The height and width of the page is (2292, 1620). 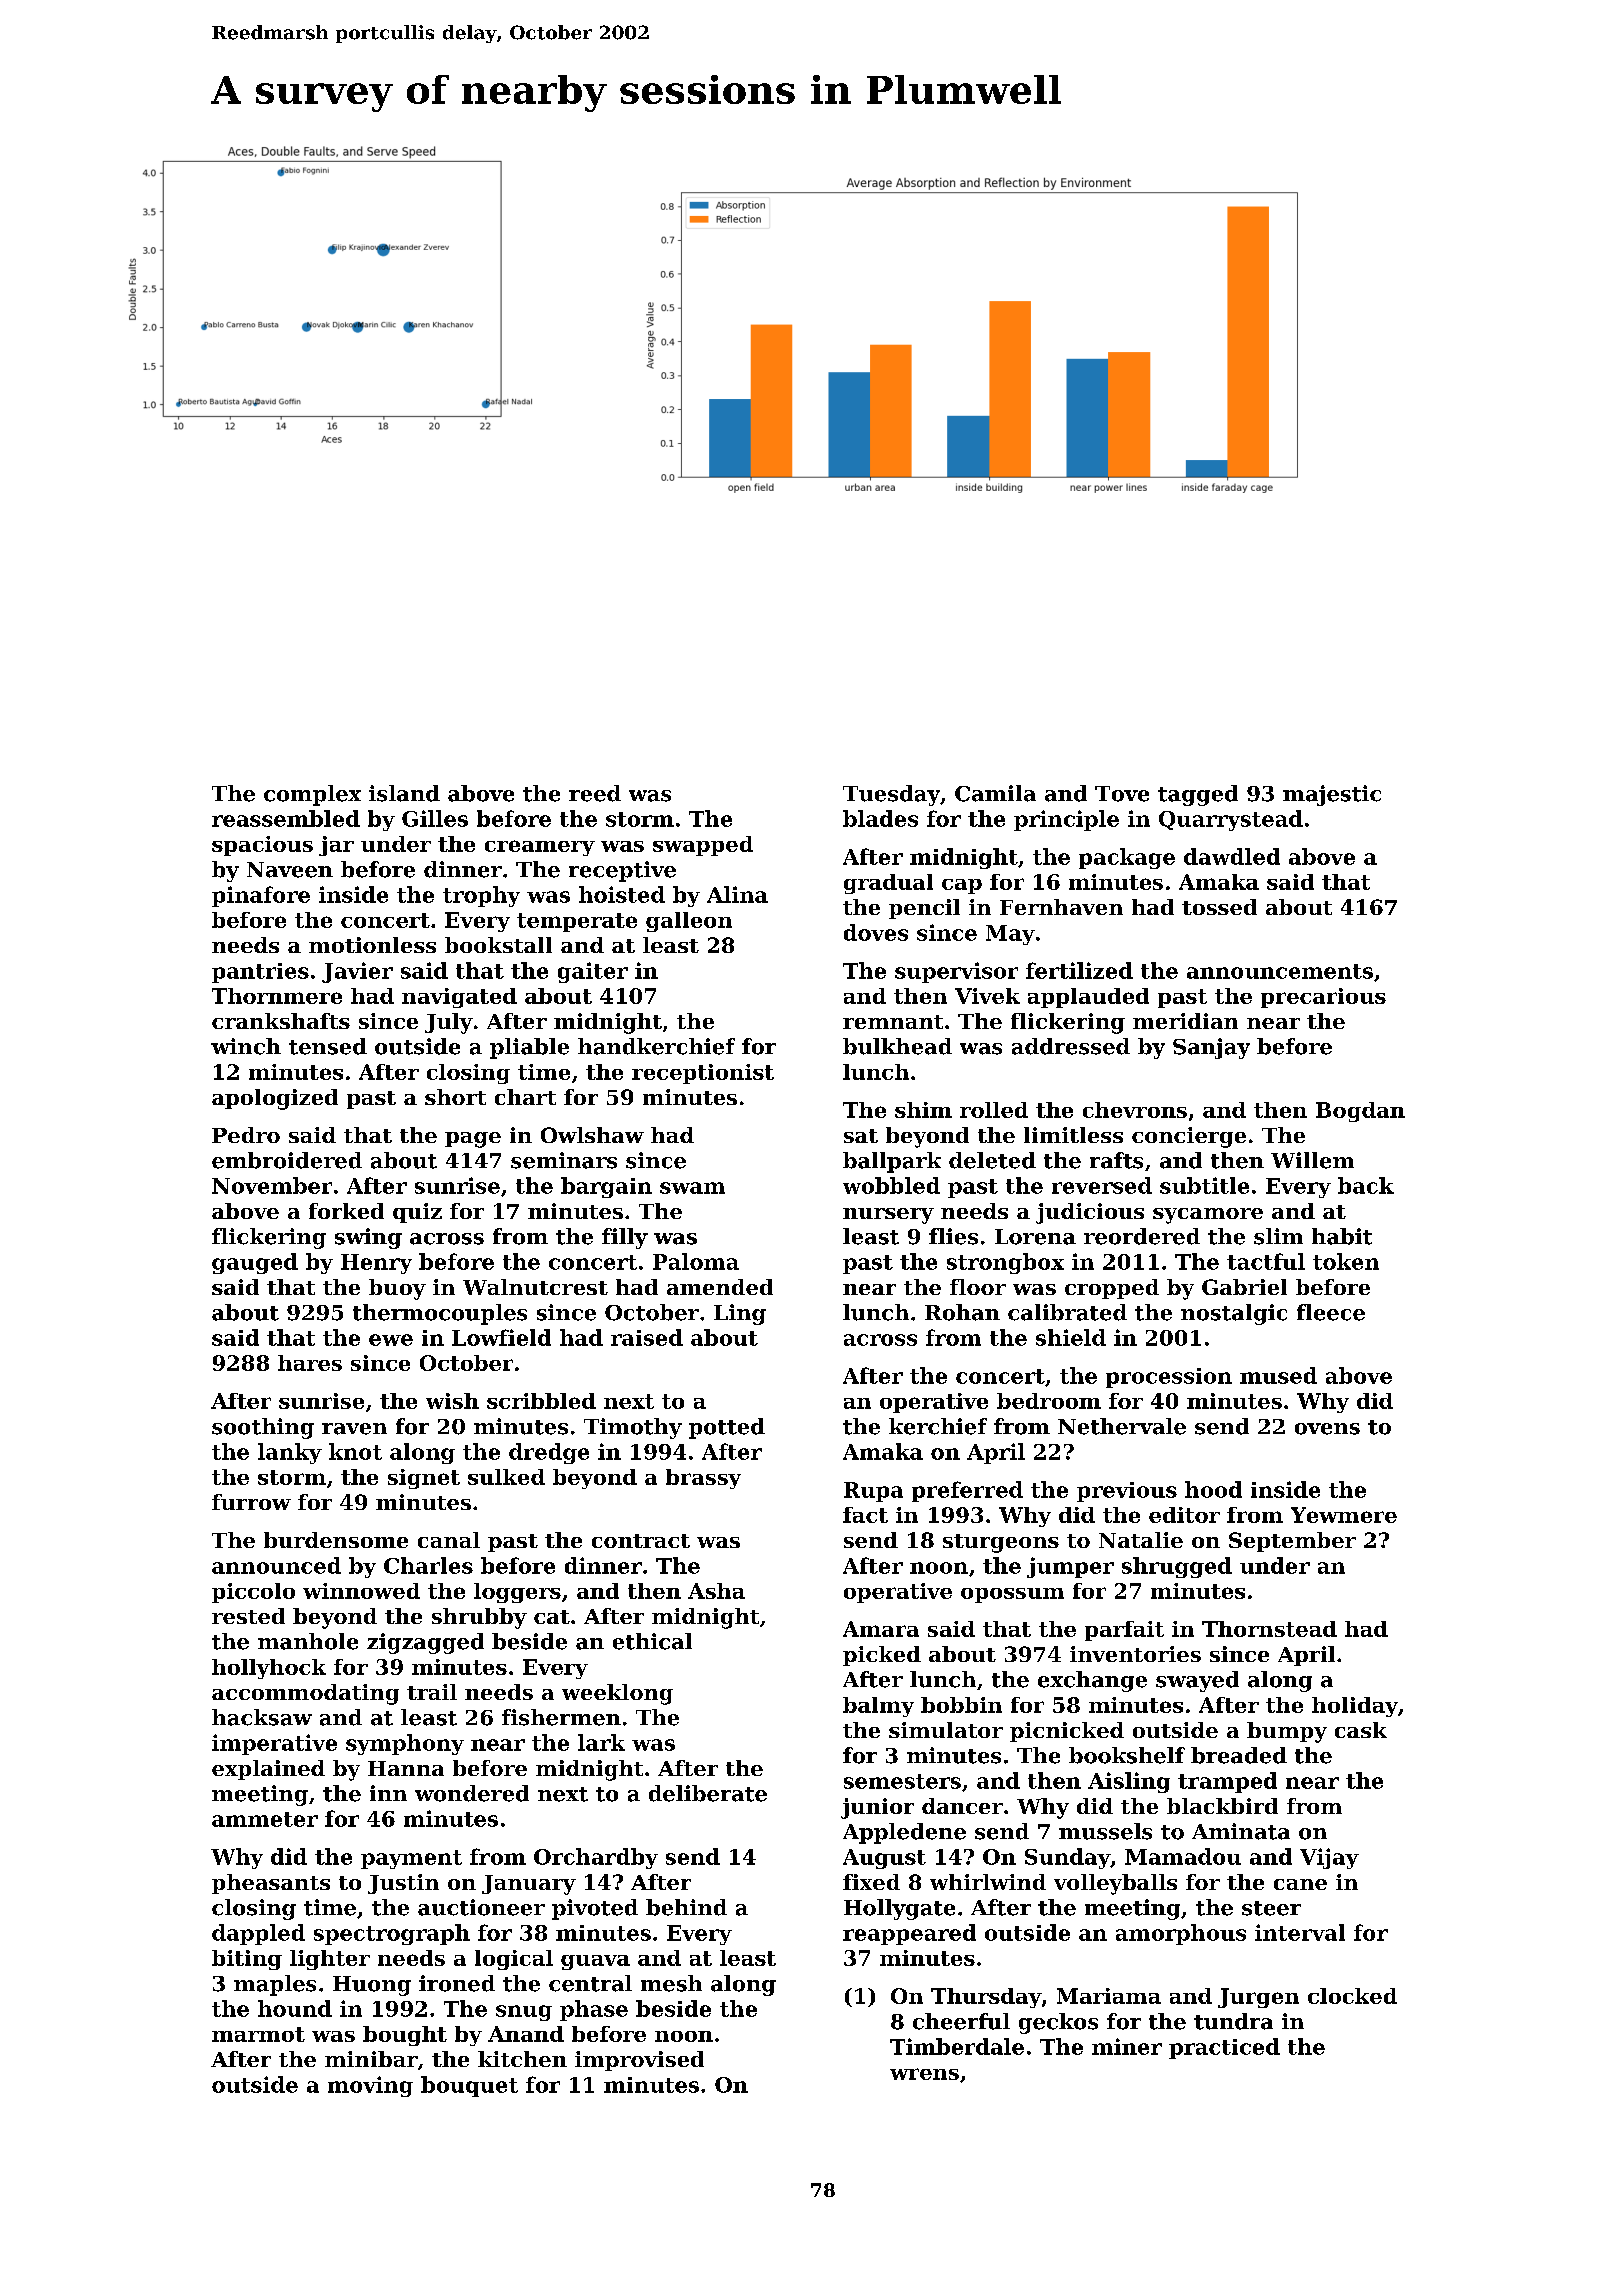 What do you see at coordinates (1342, 1236) in the page?
I see `habit` at bounding box center [1342, 1236].
